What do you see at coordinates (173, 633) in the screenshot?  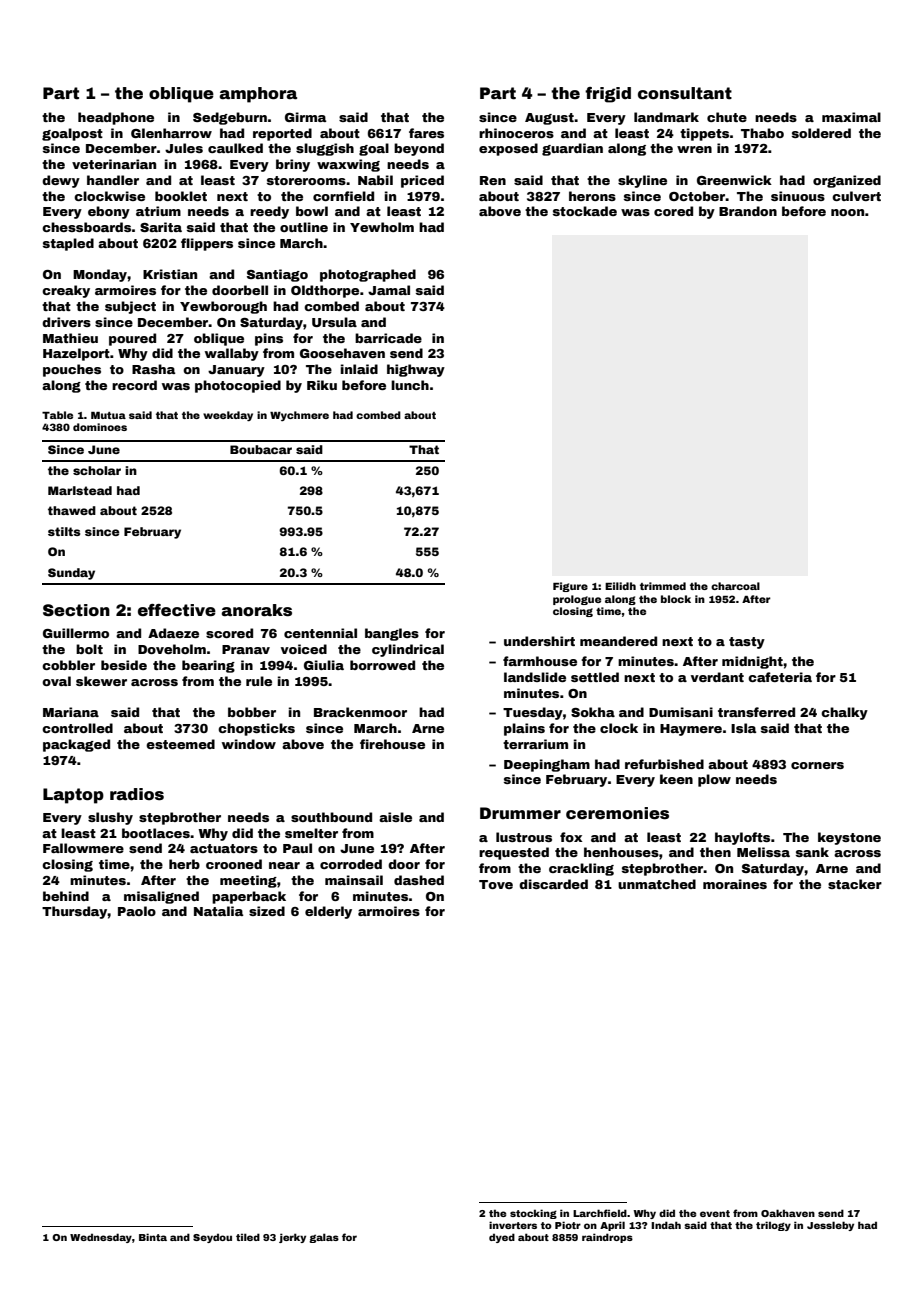 I see `Adaeze` at bounding box center [173, 633].
